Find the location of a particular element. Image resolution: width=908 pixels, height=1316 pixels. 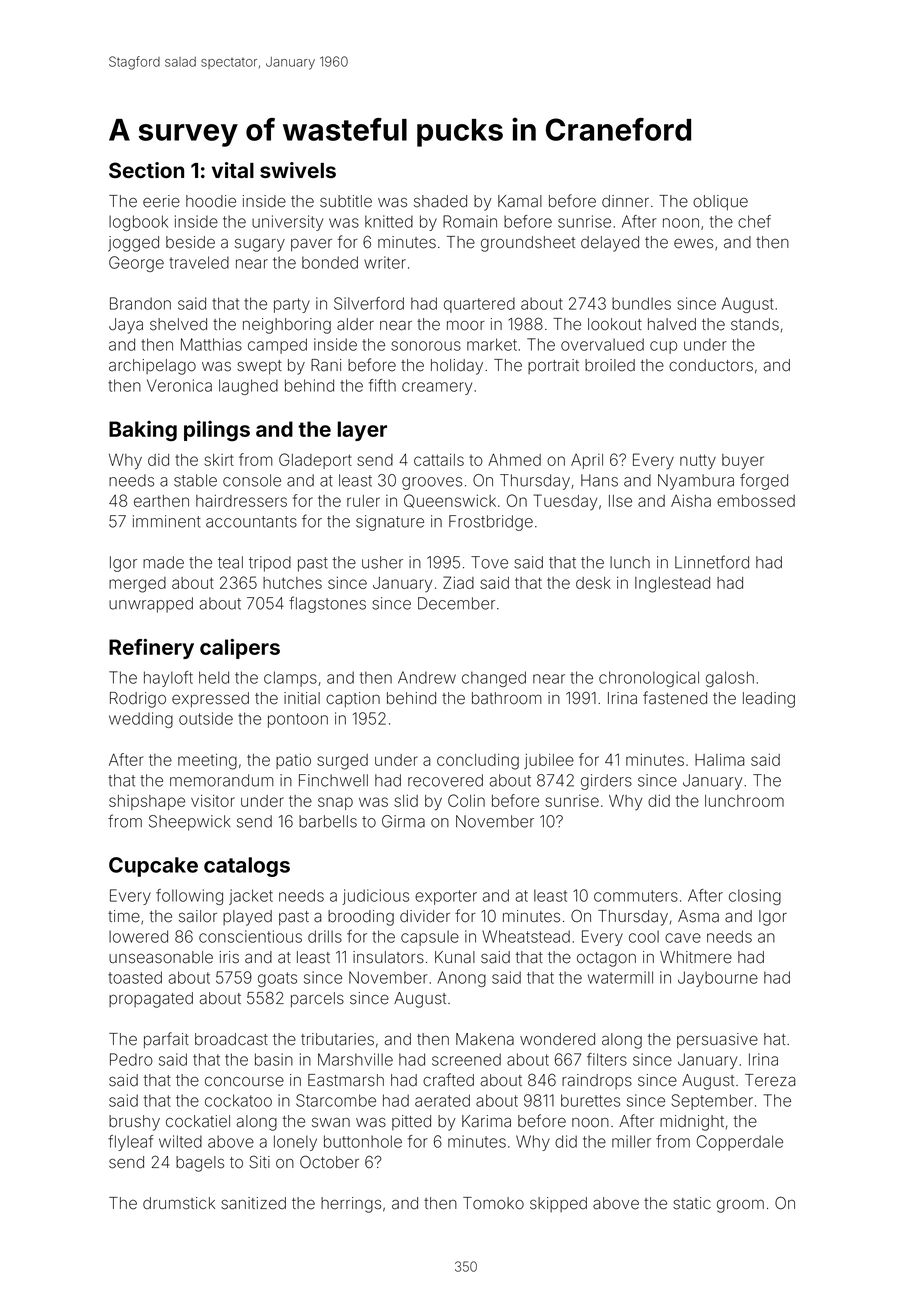

Halima is located at coordinates (719, 759).
